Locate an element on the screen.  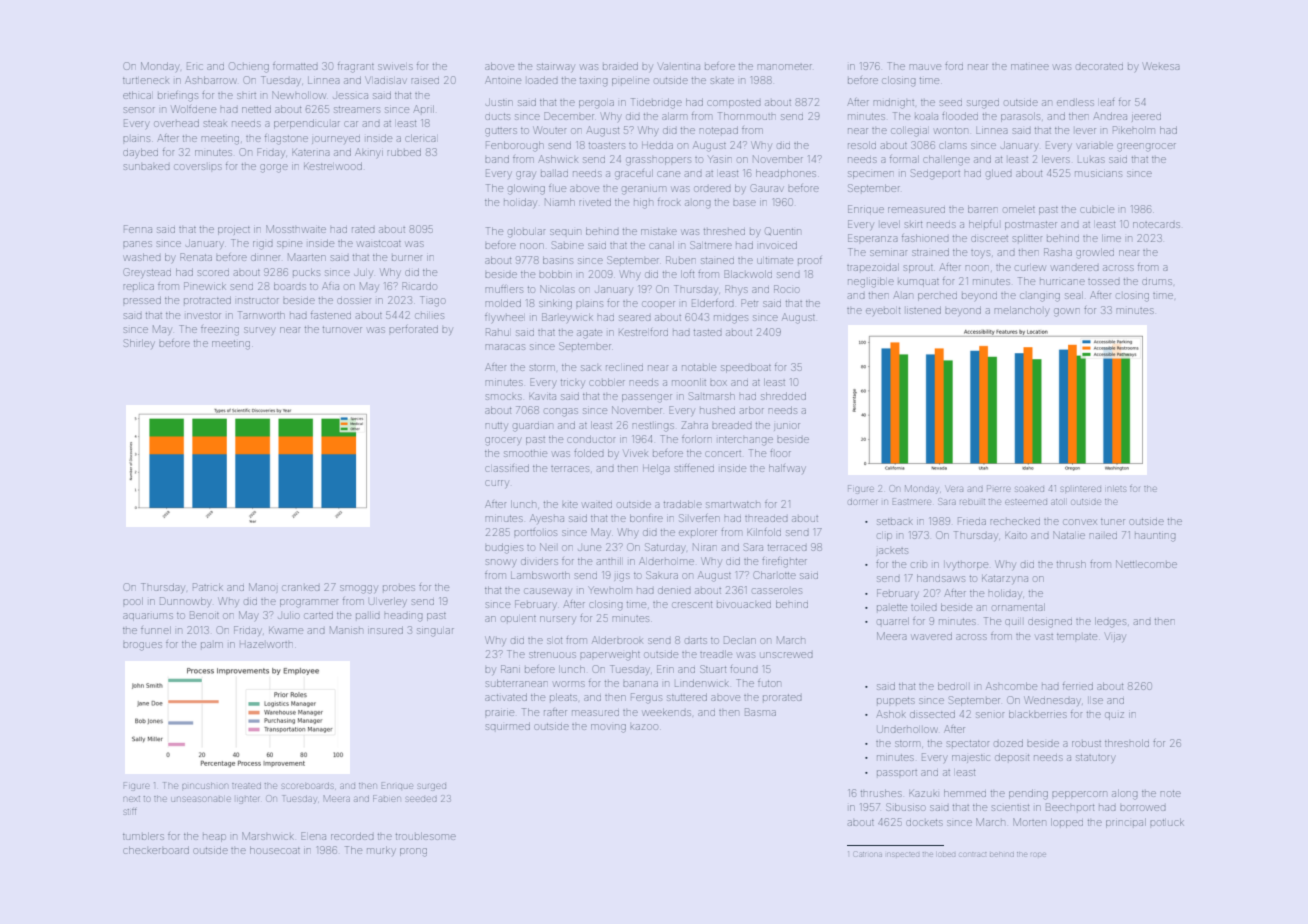
mauve is located at coordinates (925, 67).
